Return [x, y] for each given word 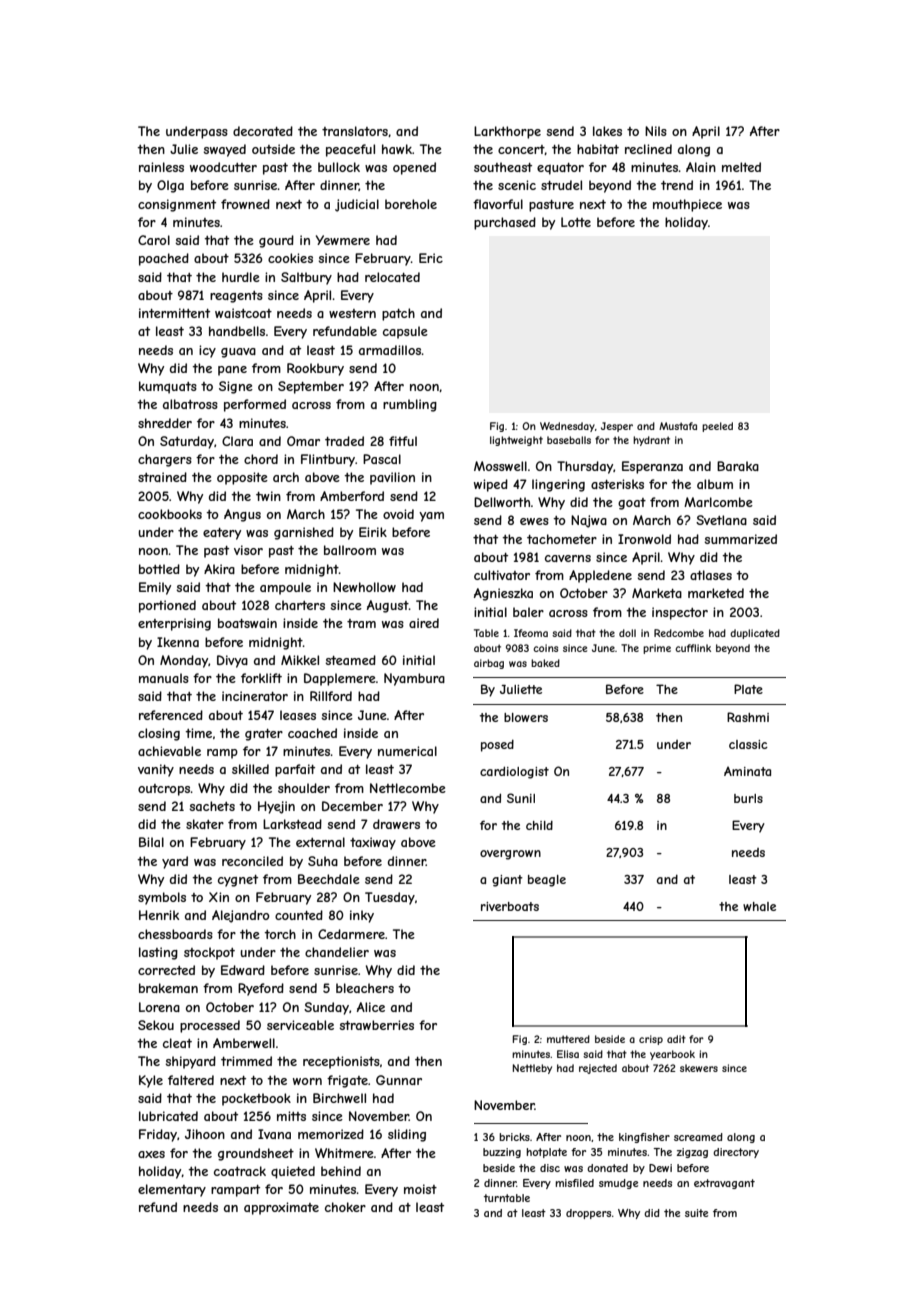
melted [741, 167]
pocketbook [256, 1099]
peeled [717, 427]
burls [748, 798]
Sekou [156, 1025]
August [388, 606]
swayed [224, 150]
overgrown [510, 855]
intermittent [174, 313]
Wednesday [567, 427]
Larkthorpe [507, 132]
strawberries [376, 1025]
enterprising [174, 624]
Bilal [151, 842]
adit [676, 1039]
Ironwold [644, 539]
